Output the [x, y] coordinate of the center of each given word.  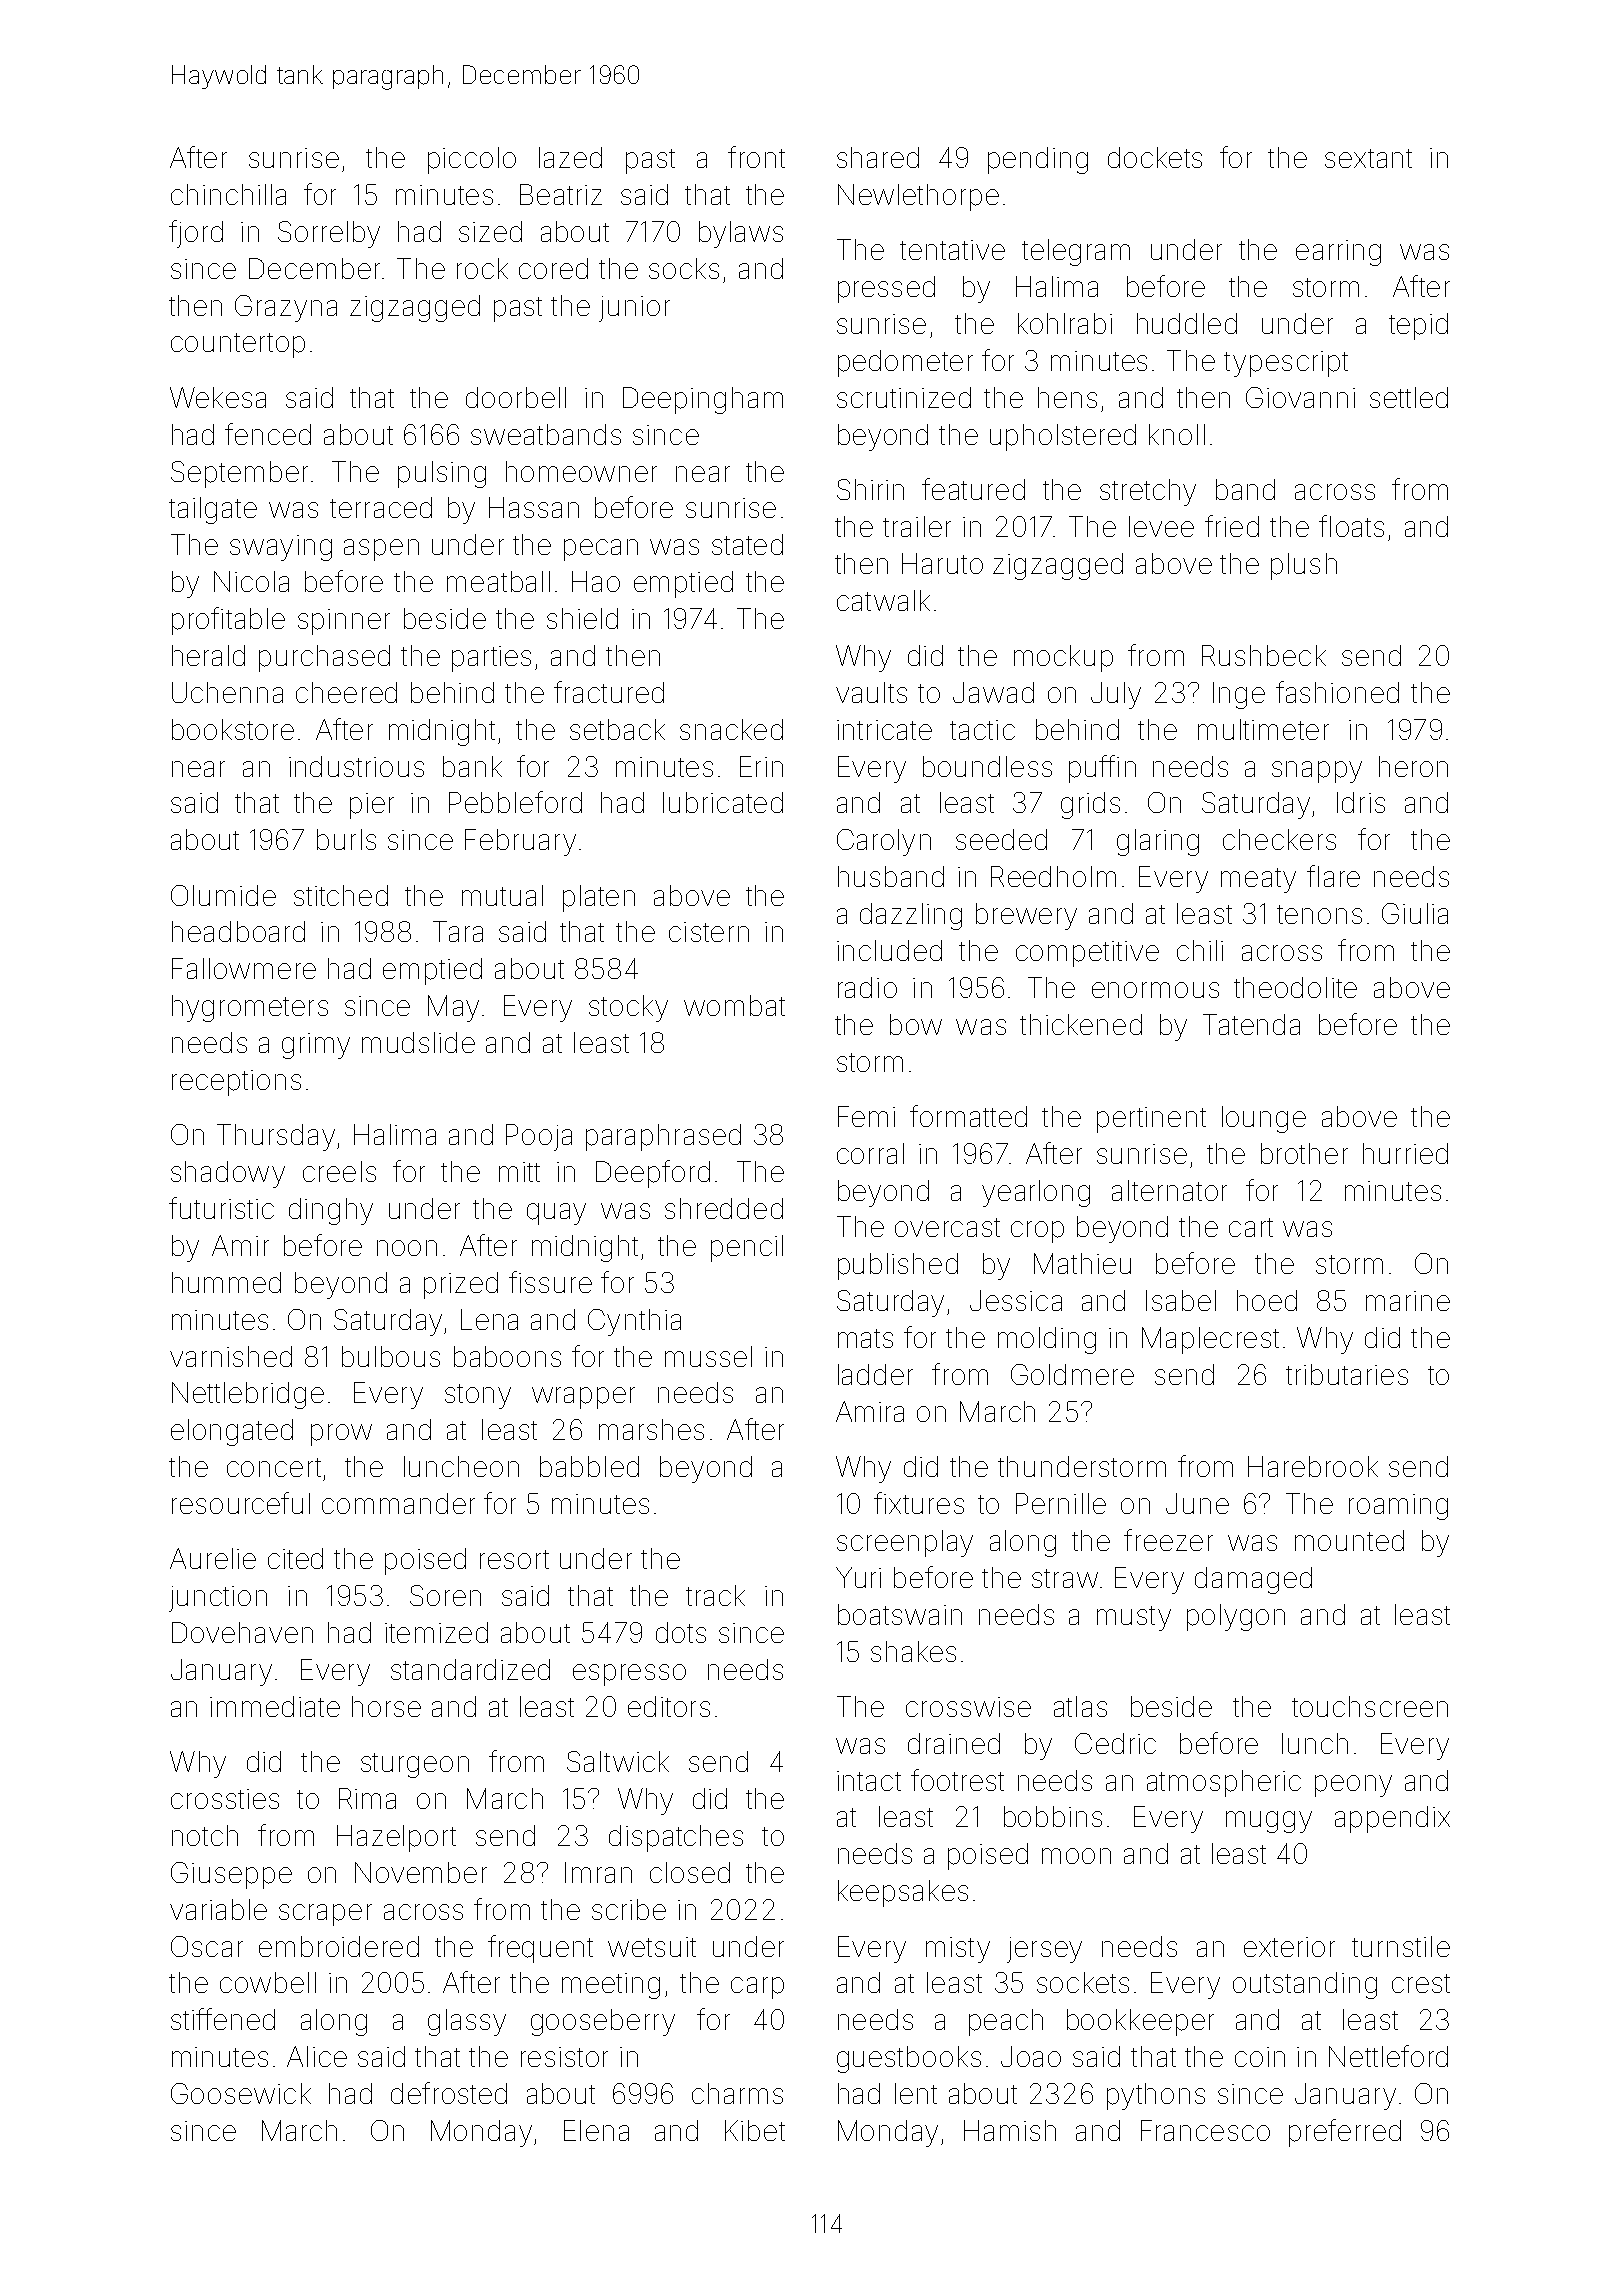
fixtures [919, 1503]
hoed [1267, 1300]
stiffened [223, 2019]
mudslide [418, 1042]
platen [599, 898]
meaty [1258, 880]
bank [472, 766]
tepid [1418, 326]
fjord [196, 234]
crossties [225, 1799]
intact [869, 1781]
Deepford [653, 1174]
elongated [232, 1432]
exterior [1289, 1947]
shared [878, 157]
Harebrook [1313, 1466]
